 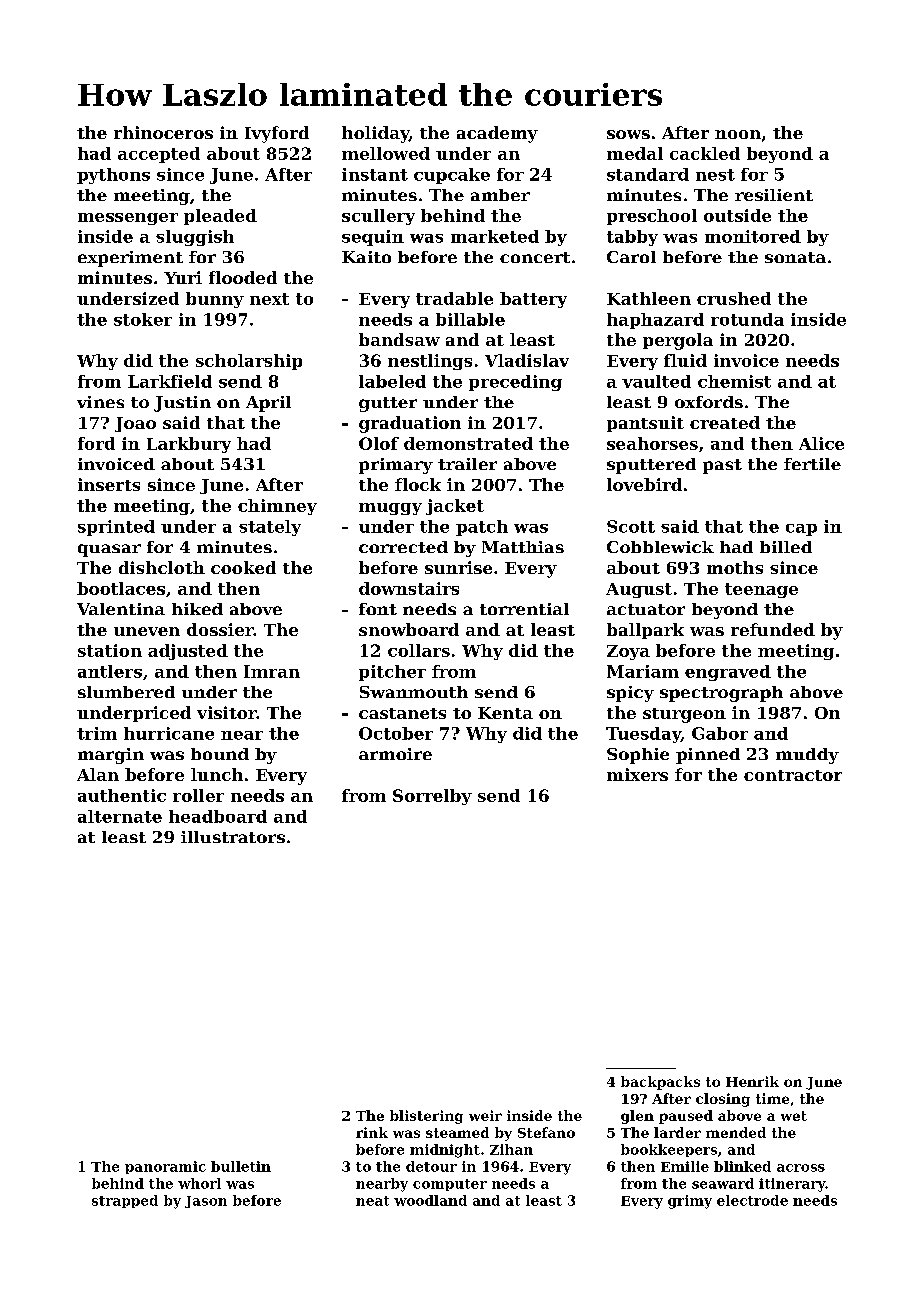 What do you see at coordinates (505, 713) in the screenshot?
I see `Kenta` at bounding box center [505, 713].
